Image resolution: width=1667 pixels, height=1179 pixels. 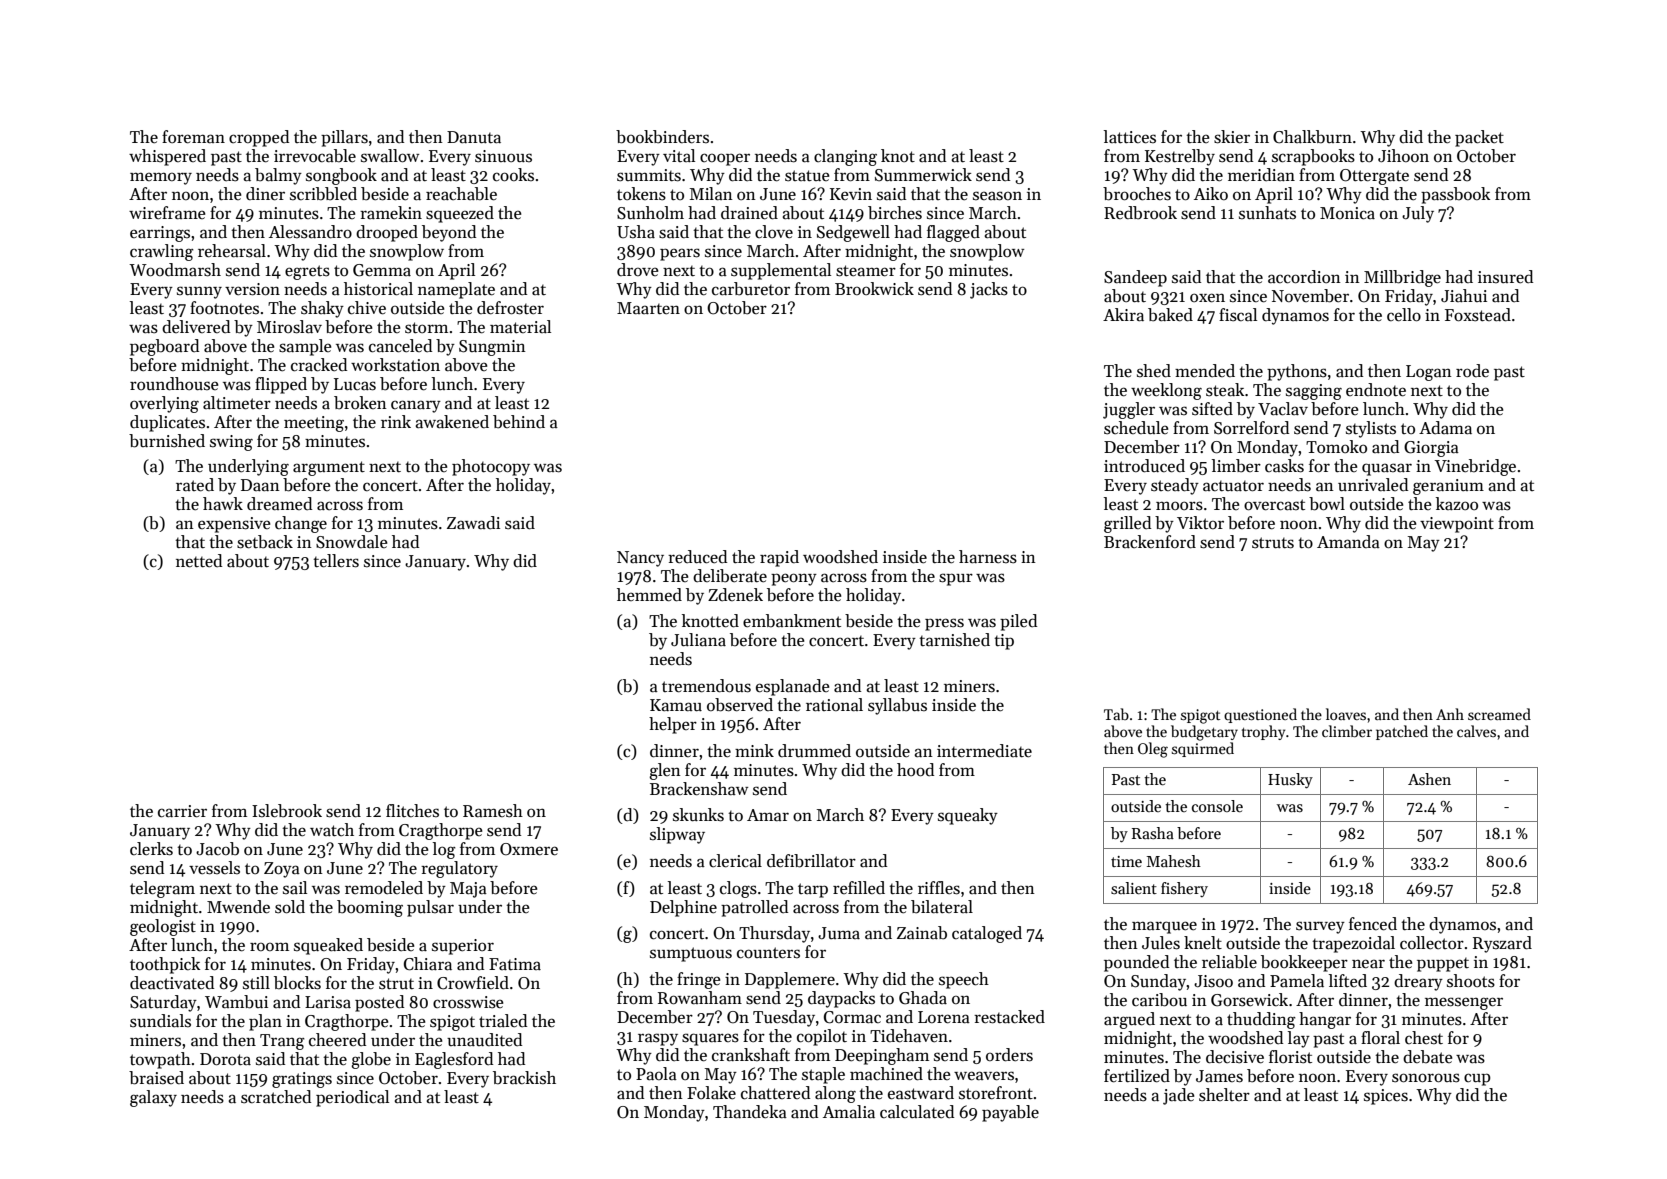 What do you see at coordinates (199, 561) in the screenshot?
I see `netted` at bounding box center [199, 561].
